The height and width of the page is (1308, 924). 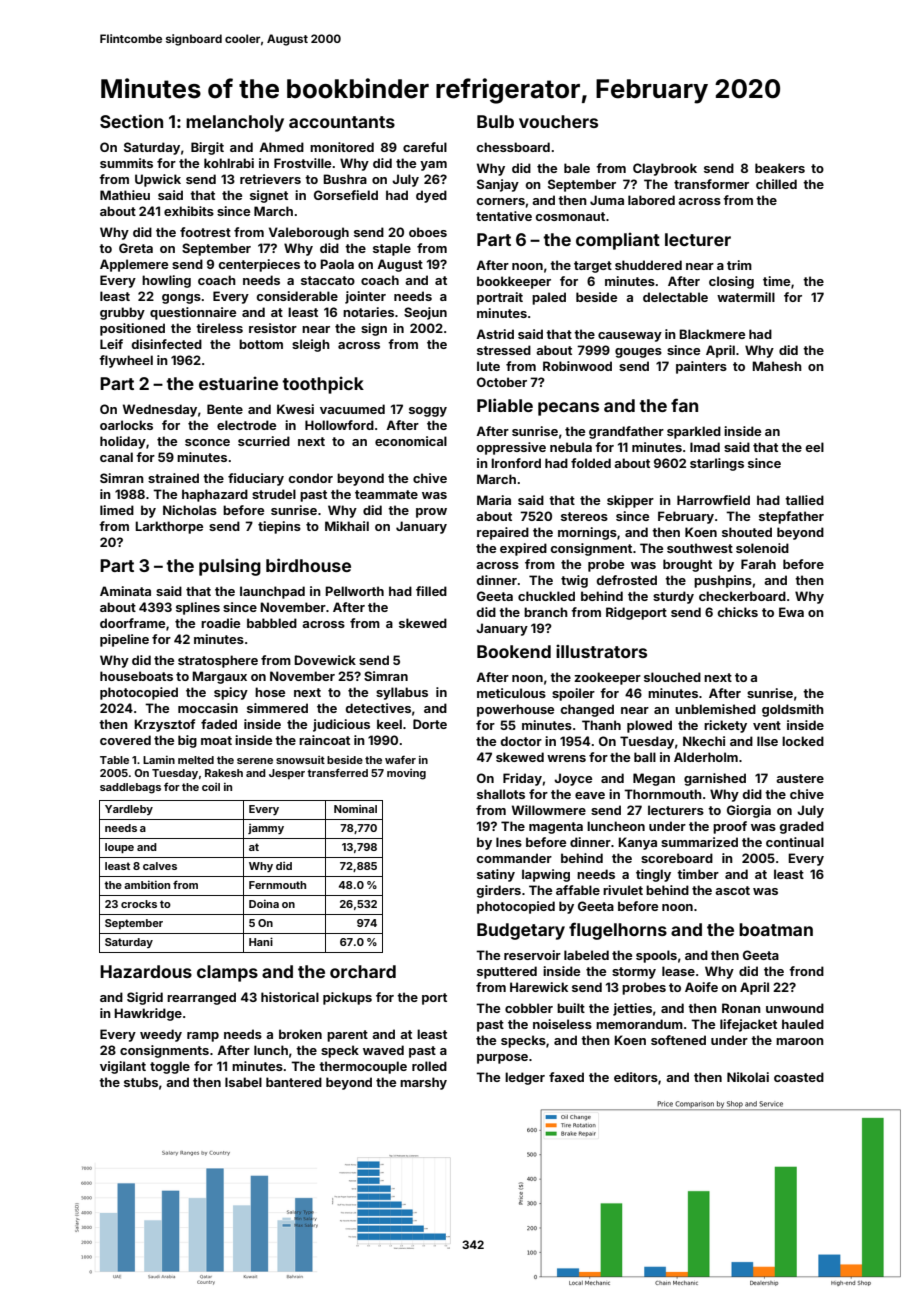 What do you see at coordinates (363, 971) in the page?
I see `orchard` at bounding box center [363, 971].
